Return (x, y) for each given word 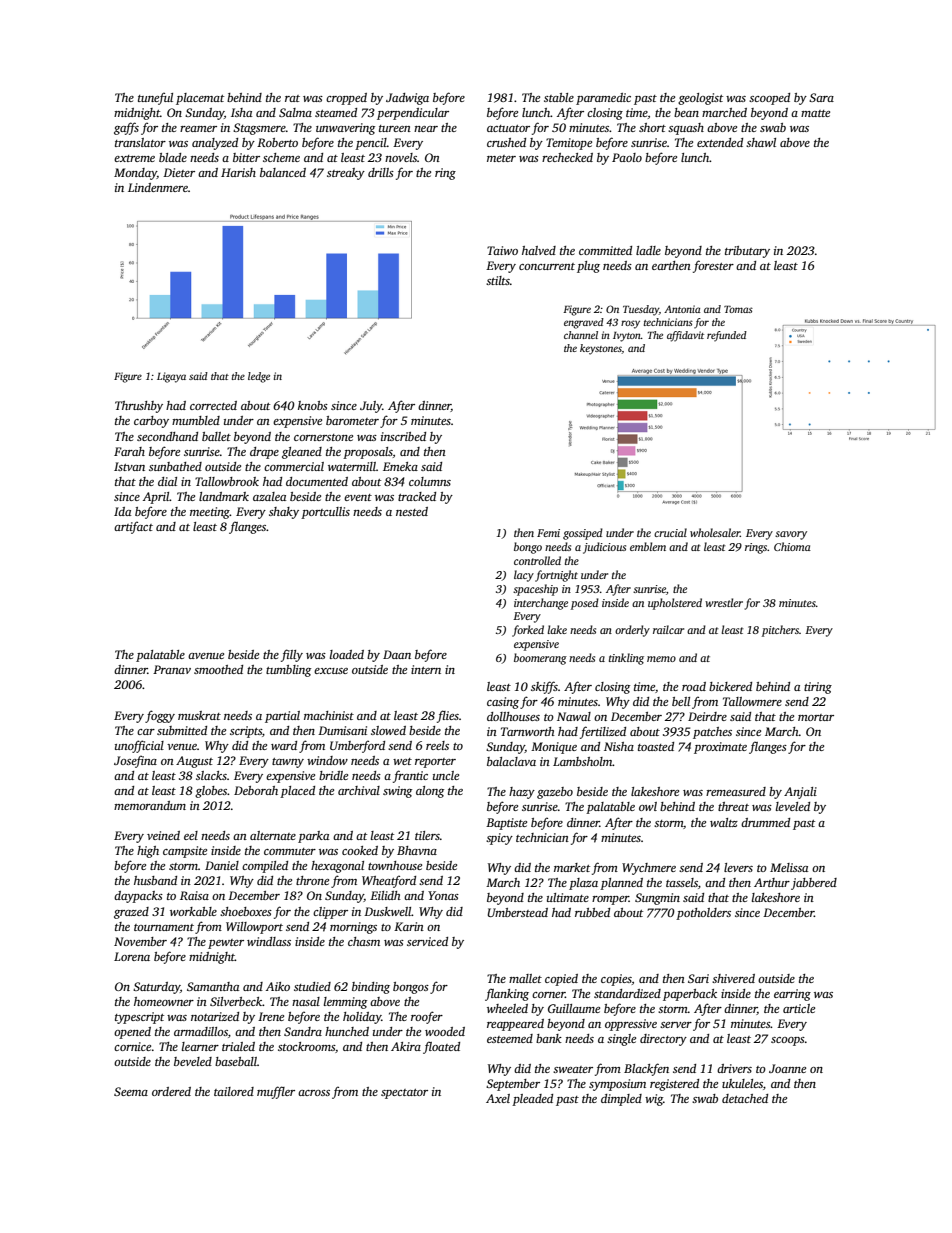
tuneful (155, 98)
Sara (821, 97)
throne (312, 880)
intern (426, 669)
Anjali (800, 793)
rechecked (567, 157)
